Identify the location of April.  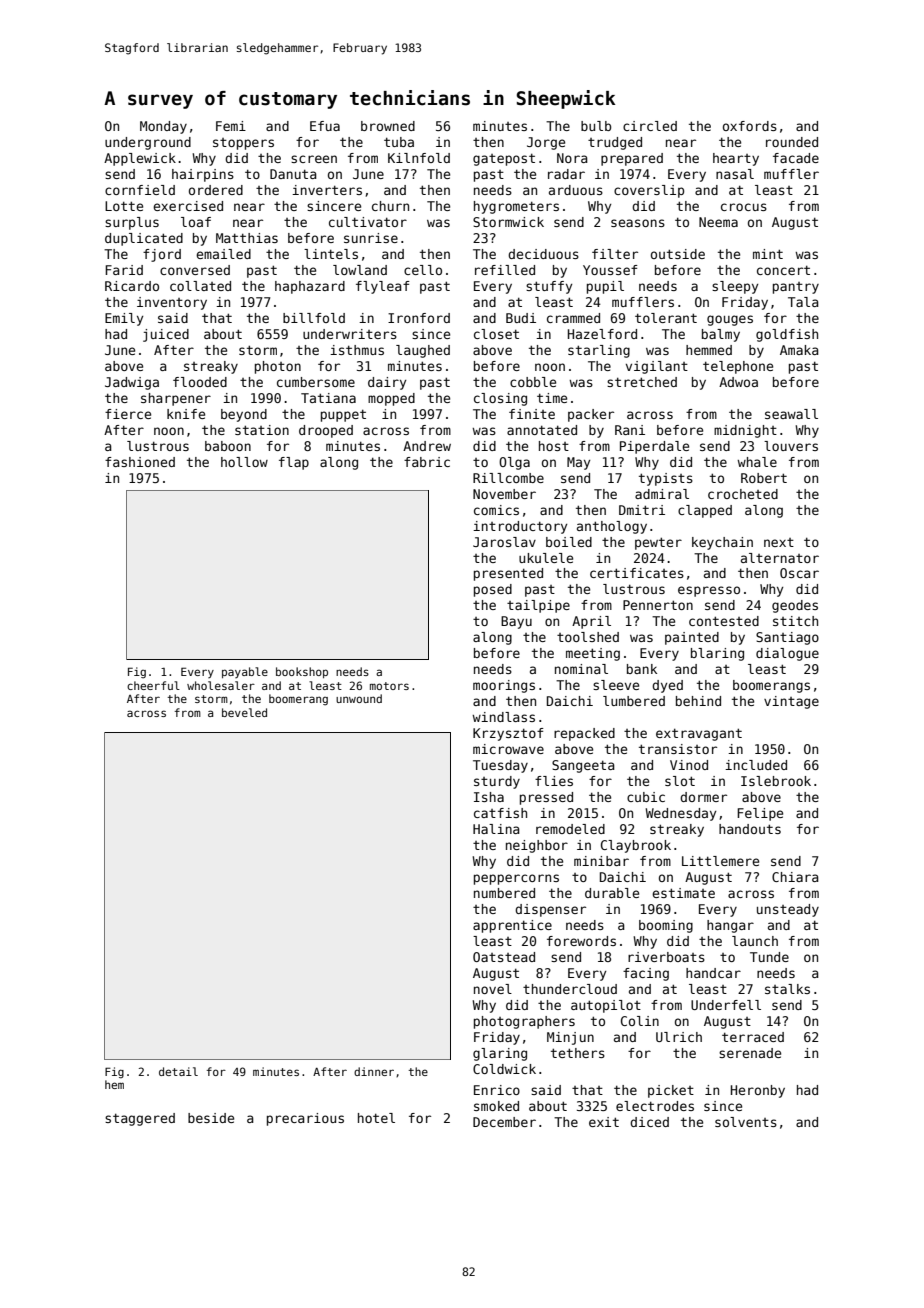
(591, 622).
